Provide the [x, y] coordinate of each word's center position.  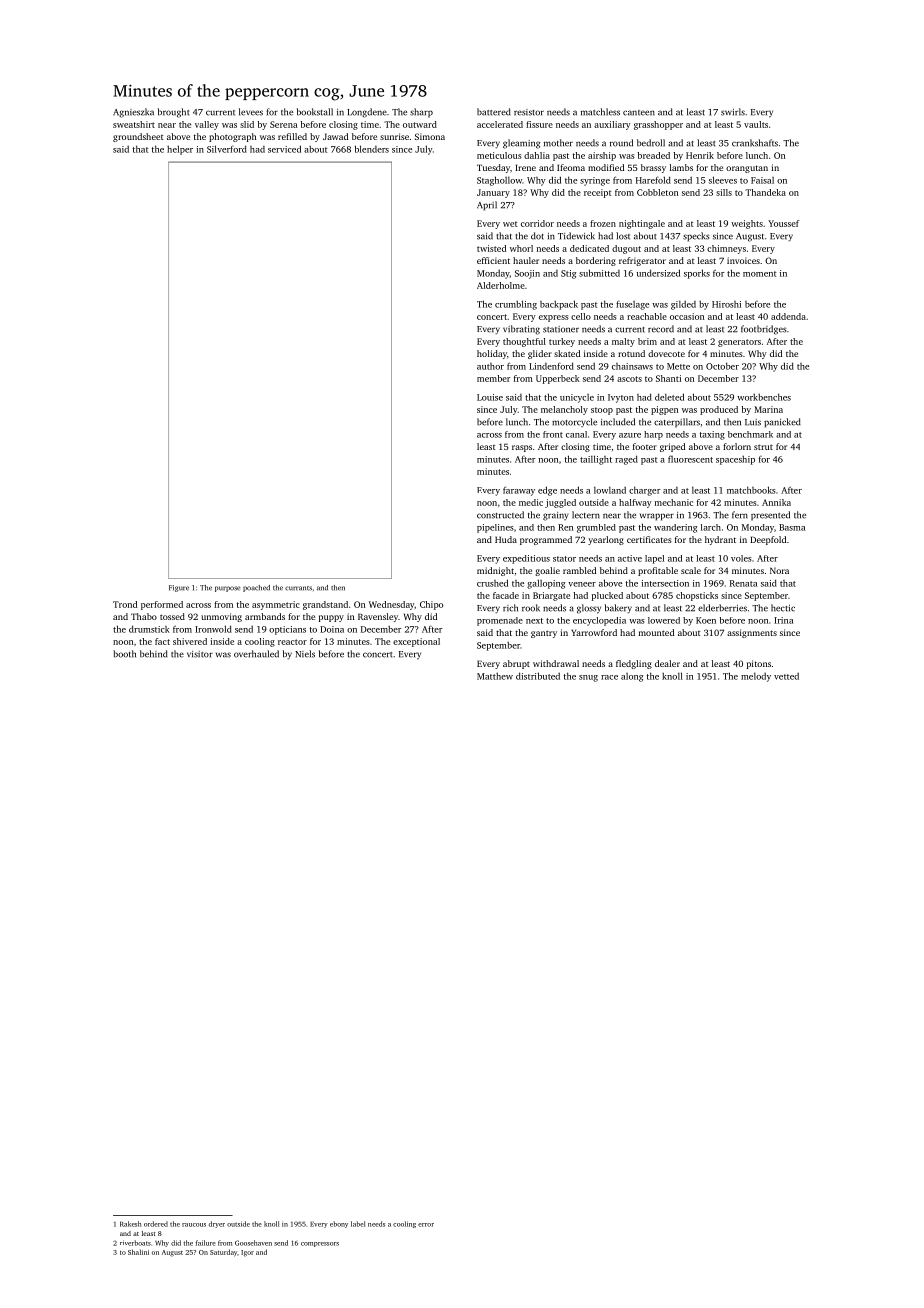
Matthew [495, 676]
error [426, 1225]
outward [420, 124]
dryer [217, 1224]
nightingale [642, 224]
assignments [752, 633]
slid [247, 124]
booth [124, 654]
